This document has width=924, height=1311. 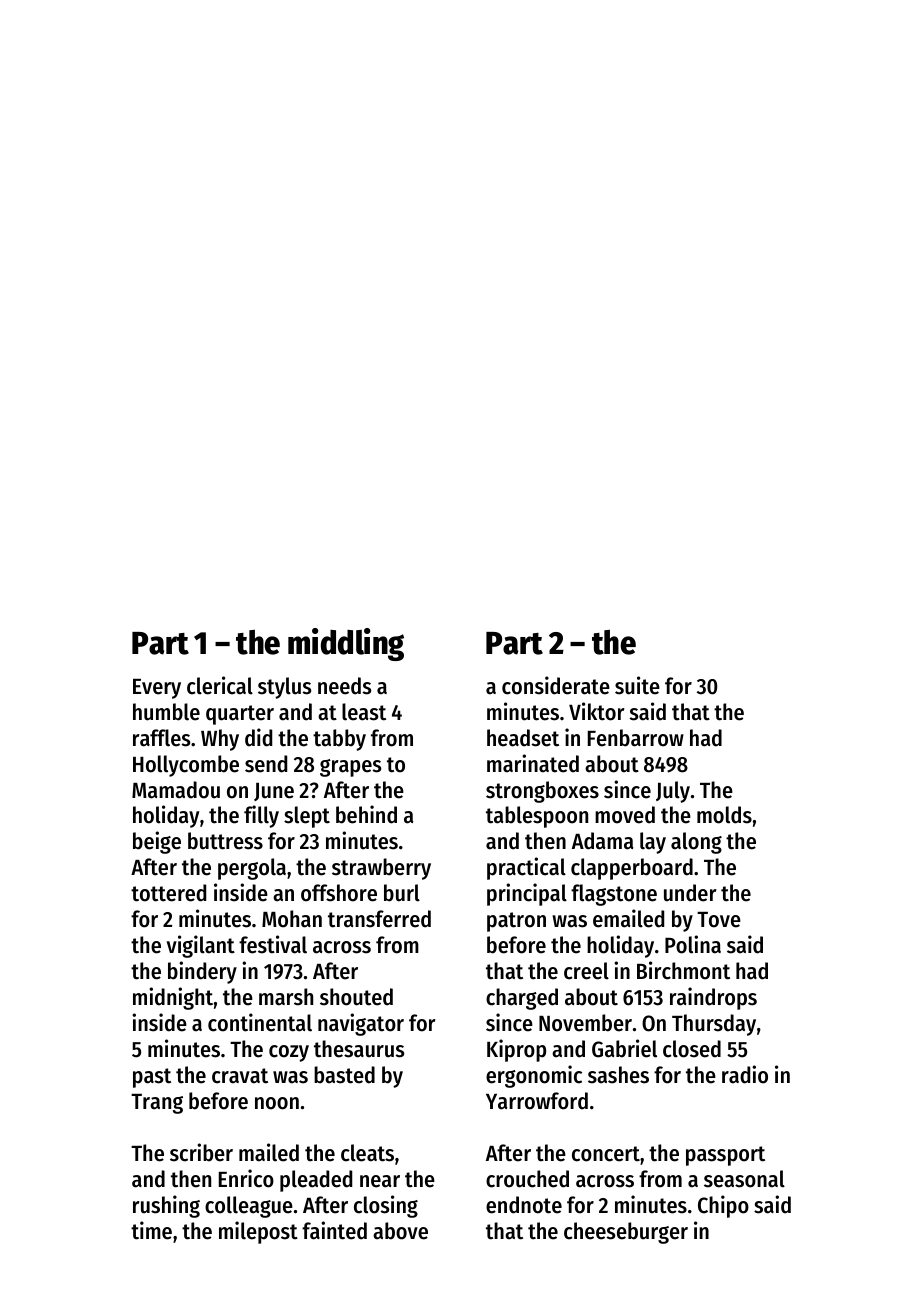 I want to click on Yarrowford, so click(x=537, y=1101).
